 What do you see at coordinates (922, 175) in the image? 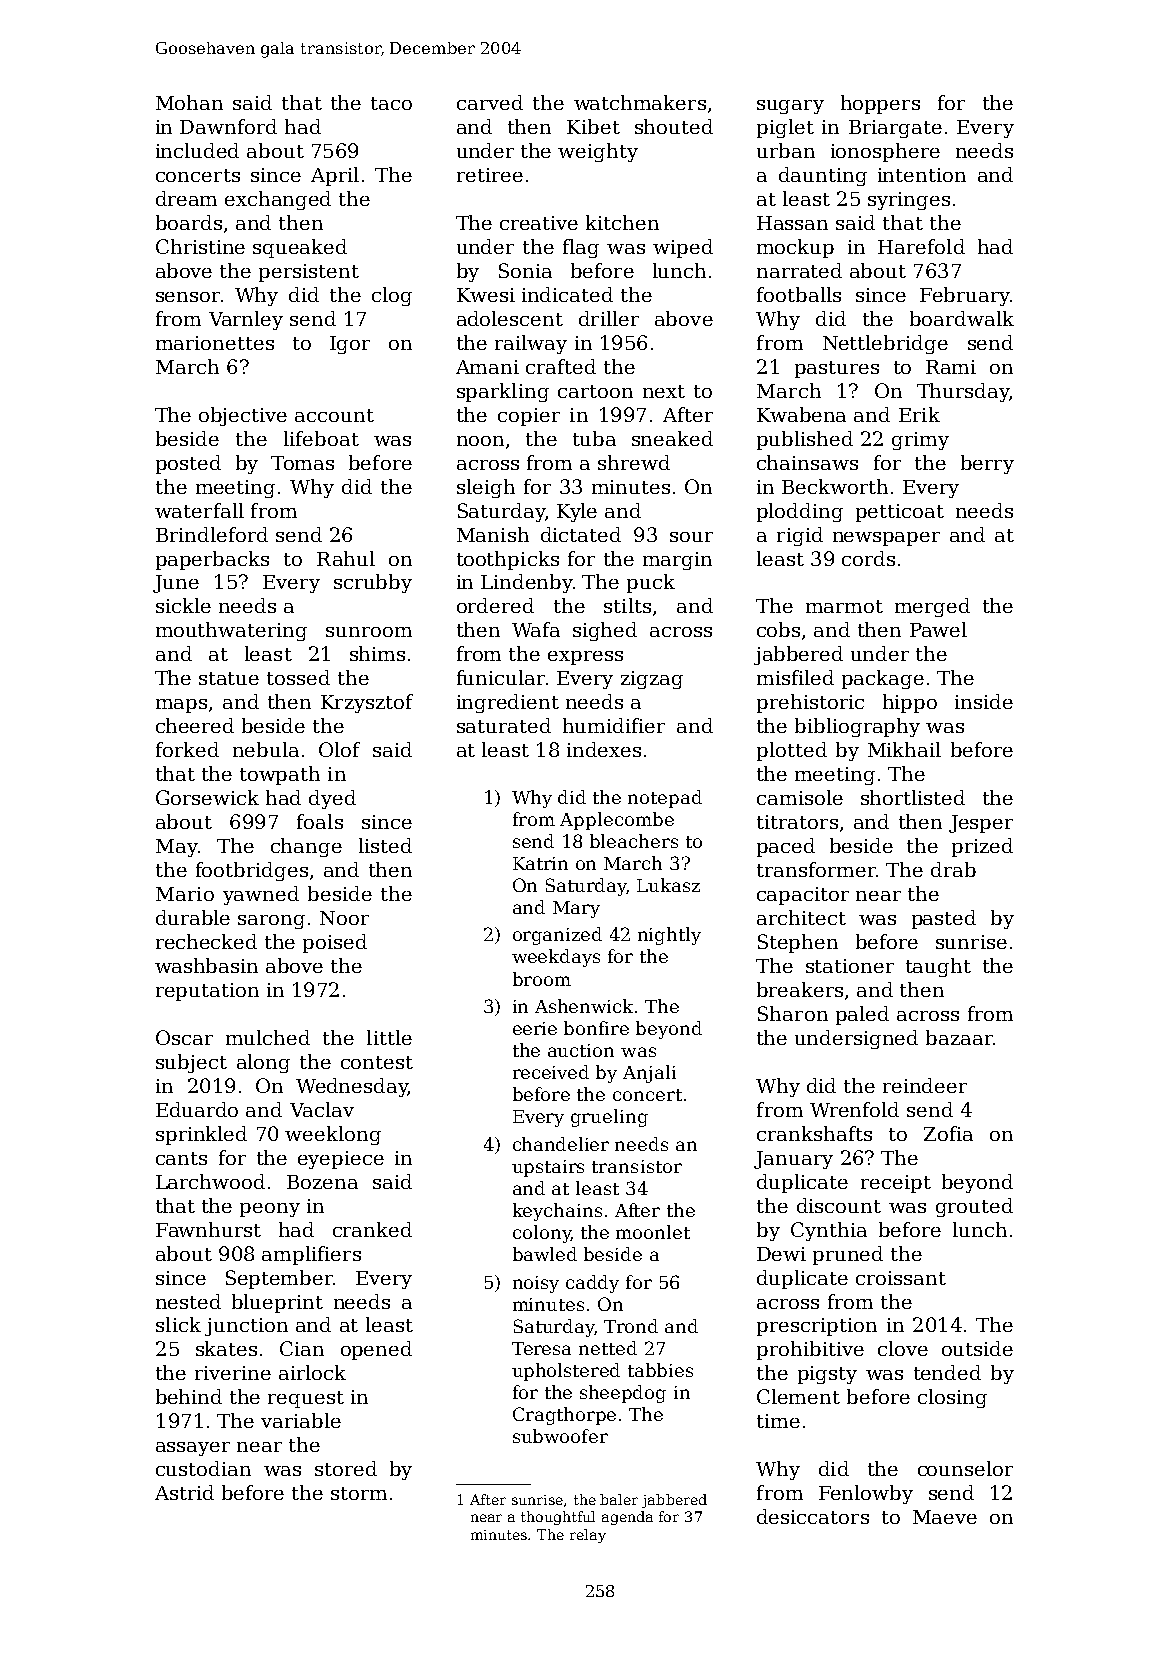
I see `intention` at bounding box center [922, 175].
